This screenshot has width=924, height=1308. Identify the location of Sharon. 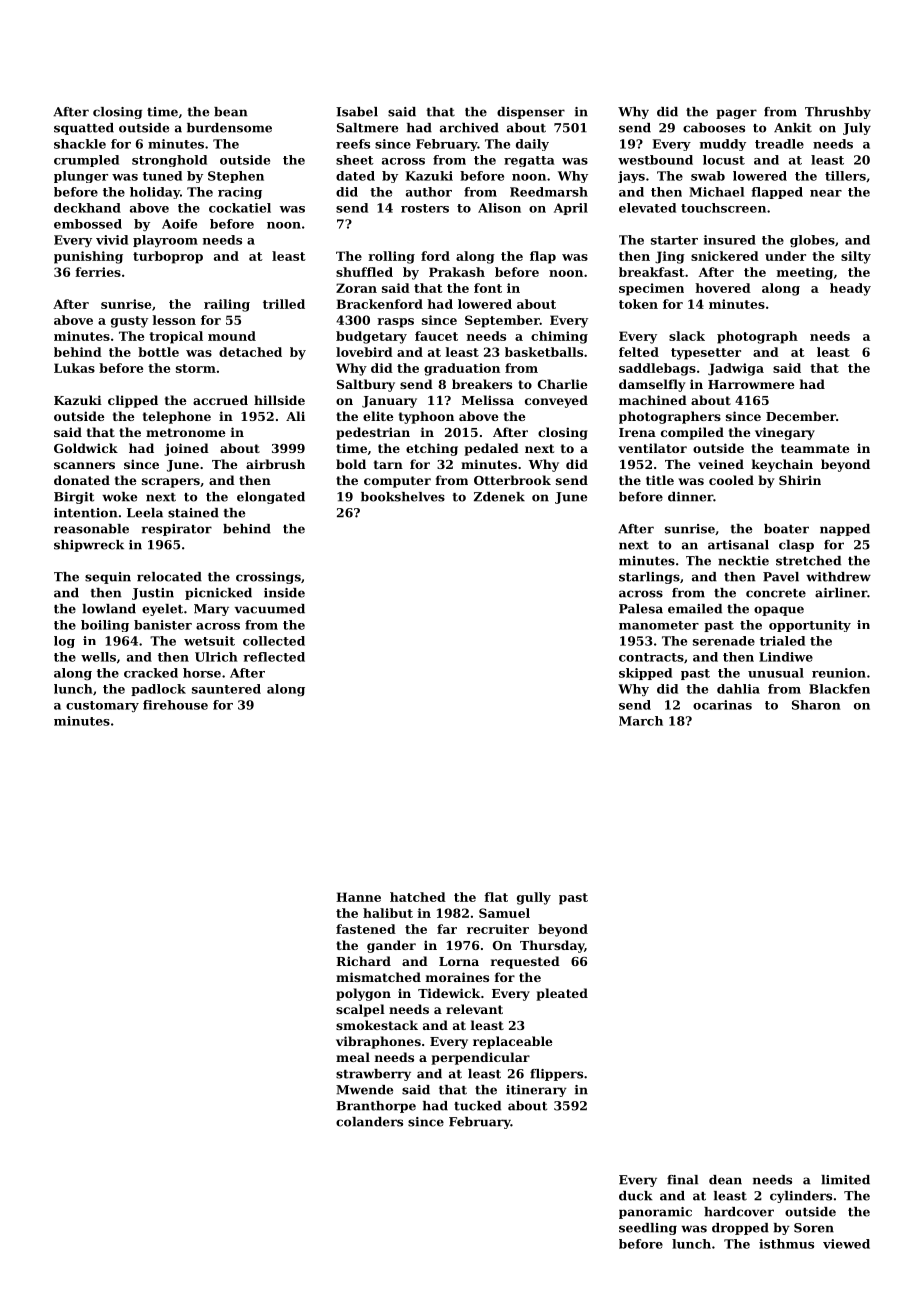
(816, 705).
